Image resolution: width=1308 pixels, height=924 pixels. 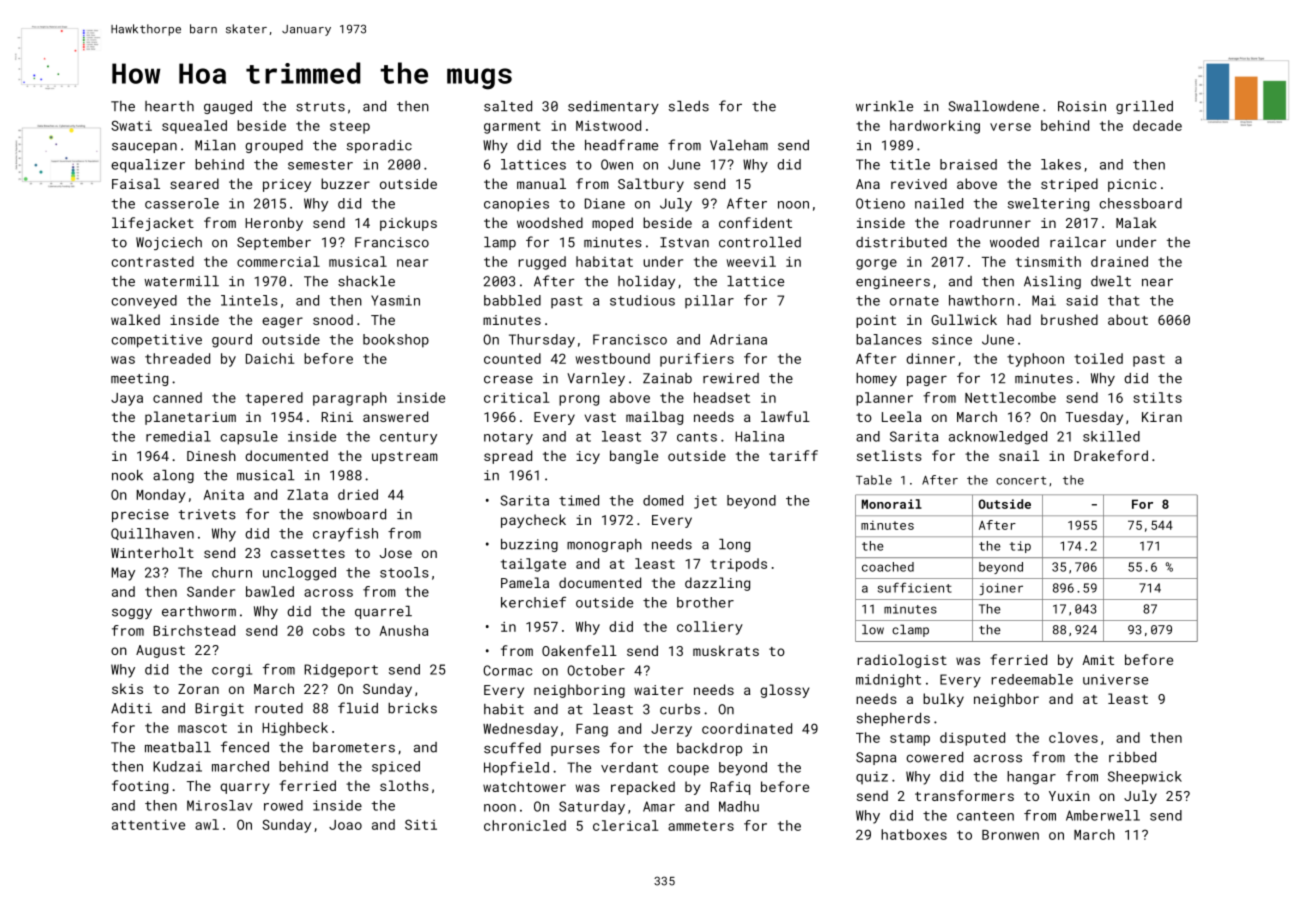 I want to click on Valeham, so click(x=739, y=145).
